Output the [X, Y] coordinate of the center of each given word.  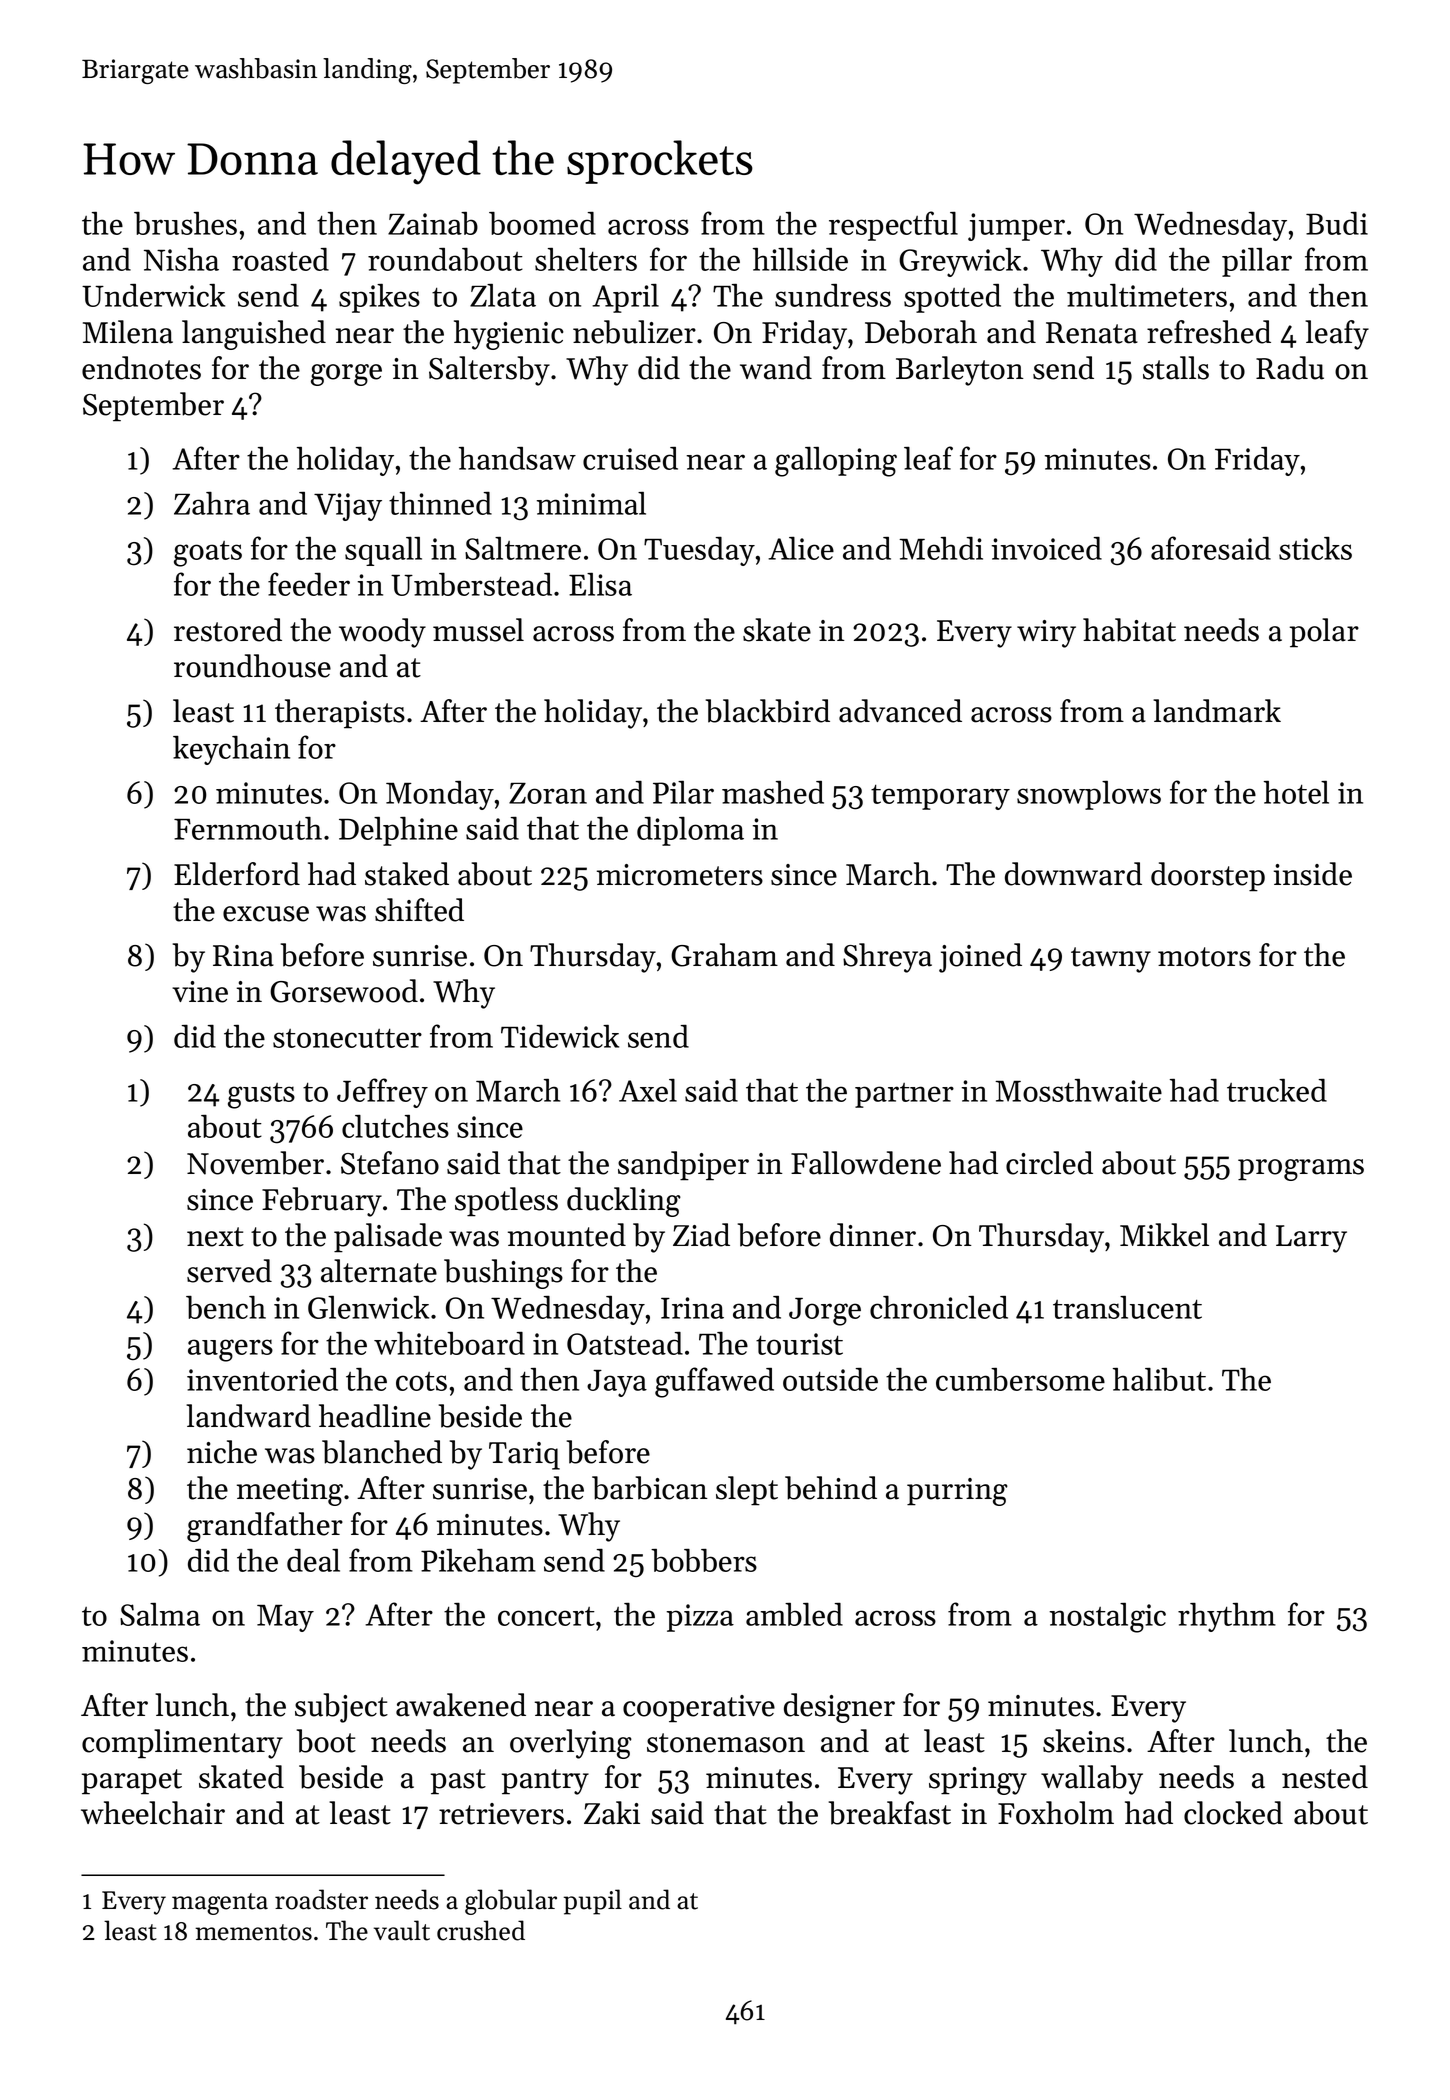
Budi [1337, 223]
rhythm [1227, 1617]
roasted [280, 259]
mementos [253, 1932]
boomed [542, 223]
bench [226, 1307]
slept [747, 1491]
